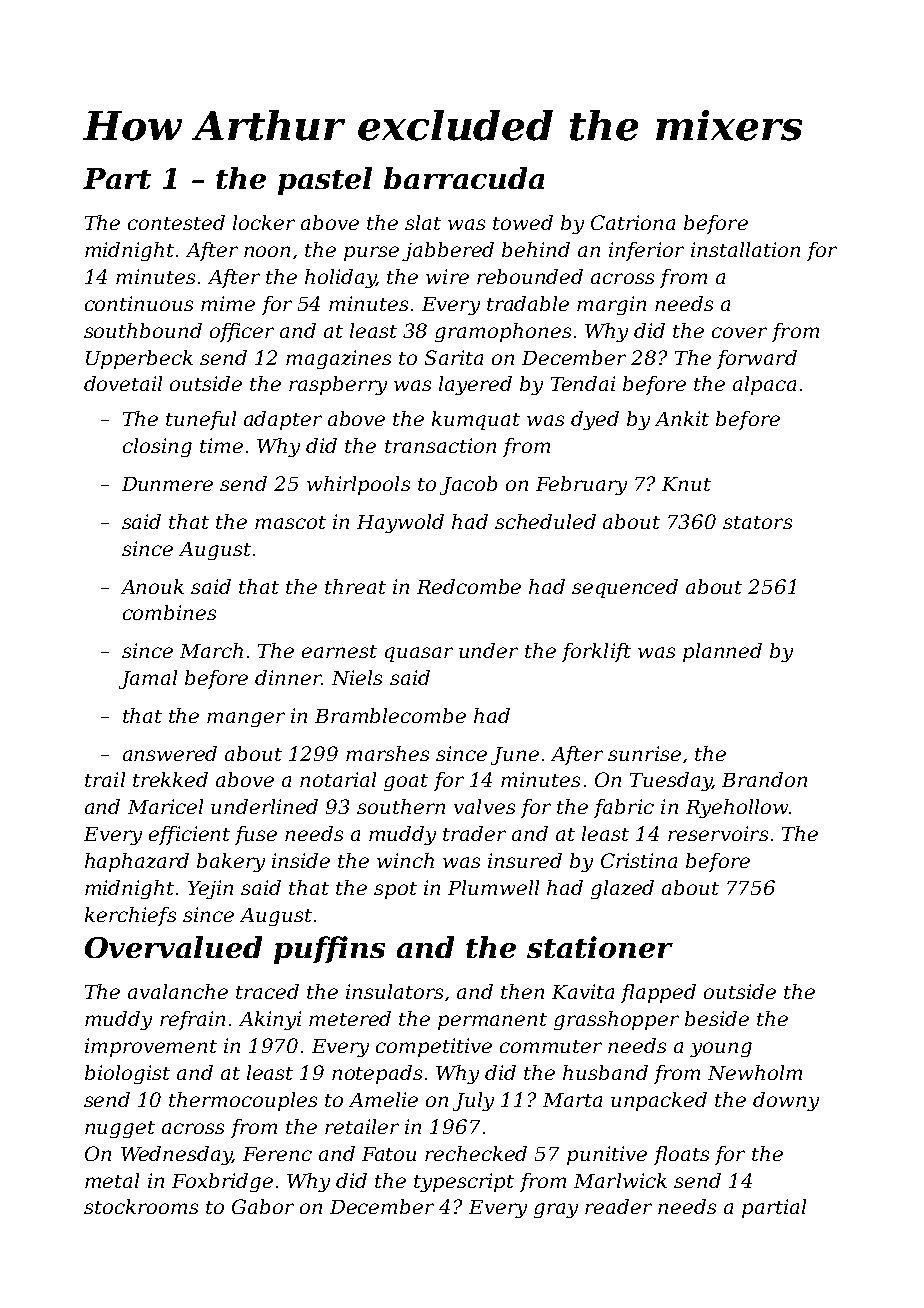 Image resolution: width=924 pixels, height=1308 pixels. What do you see at coordinates (267, 251) in the page?
I see `noon` at bounding box center [267, 251].
